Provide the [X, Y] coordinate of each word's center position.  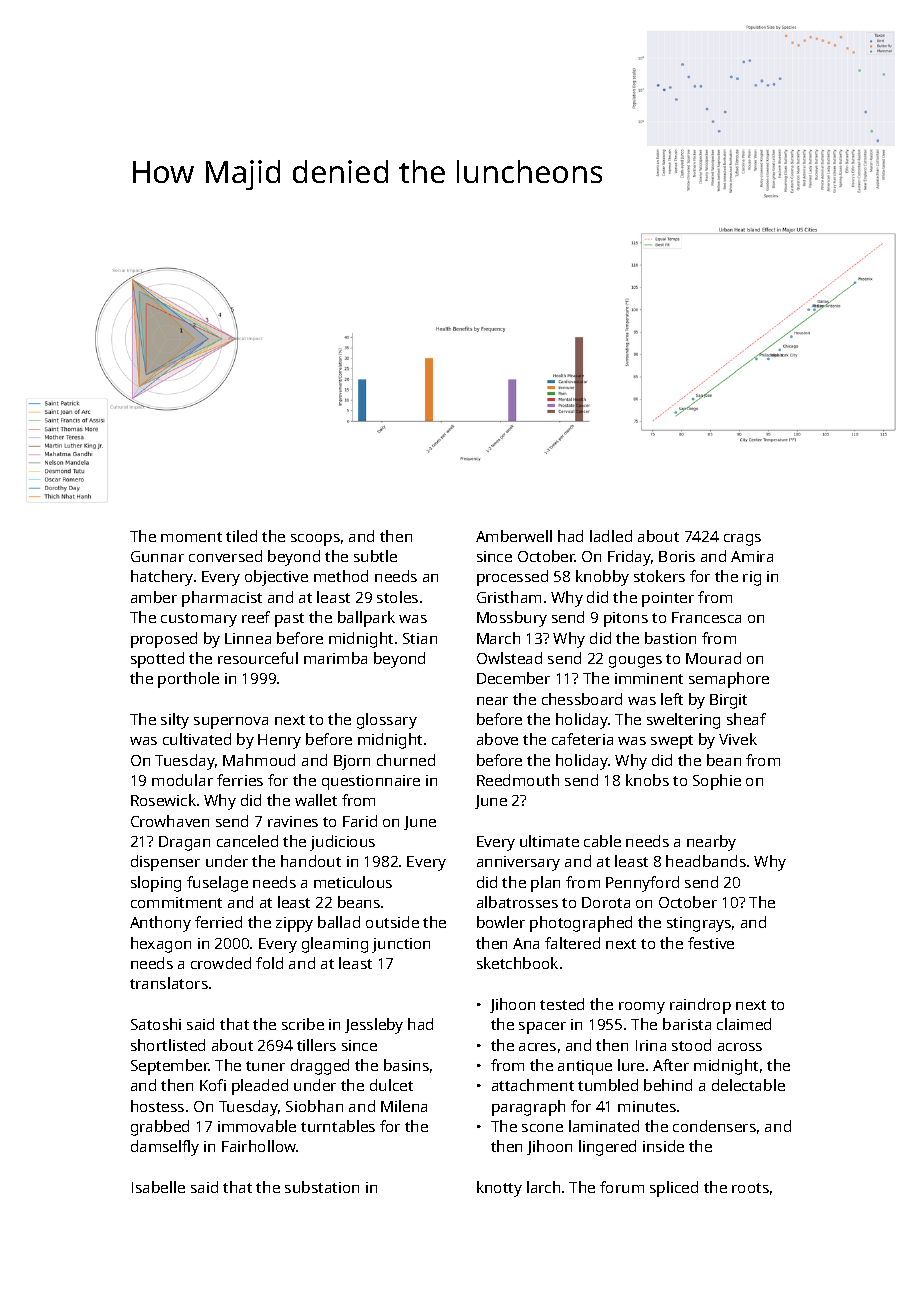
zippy [294, 924]
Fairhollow [259, 1146]
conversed [225, 556]
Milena [404, 1106]
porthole [188, 680]
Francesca [706, 617]
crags [742, 540]
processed [512, 578]
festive [711, 943]
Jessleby [374, 1026]
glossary [387, 721]
